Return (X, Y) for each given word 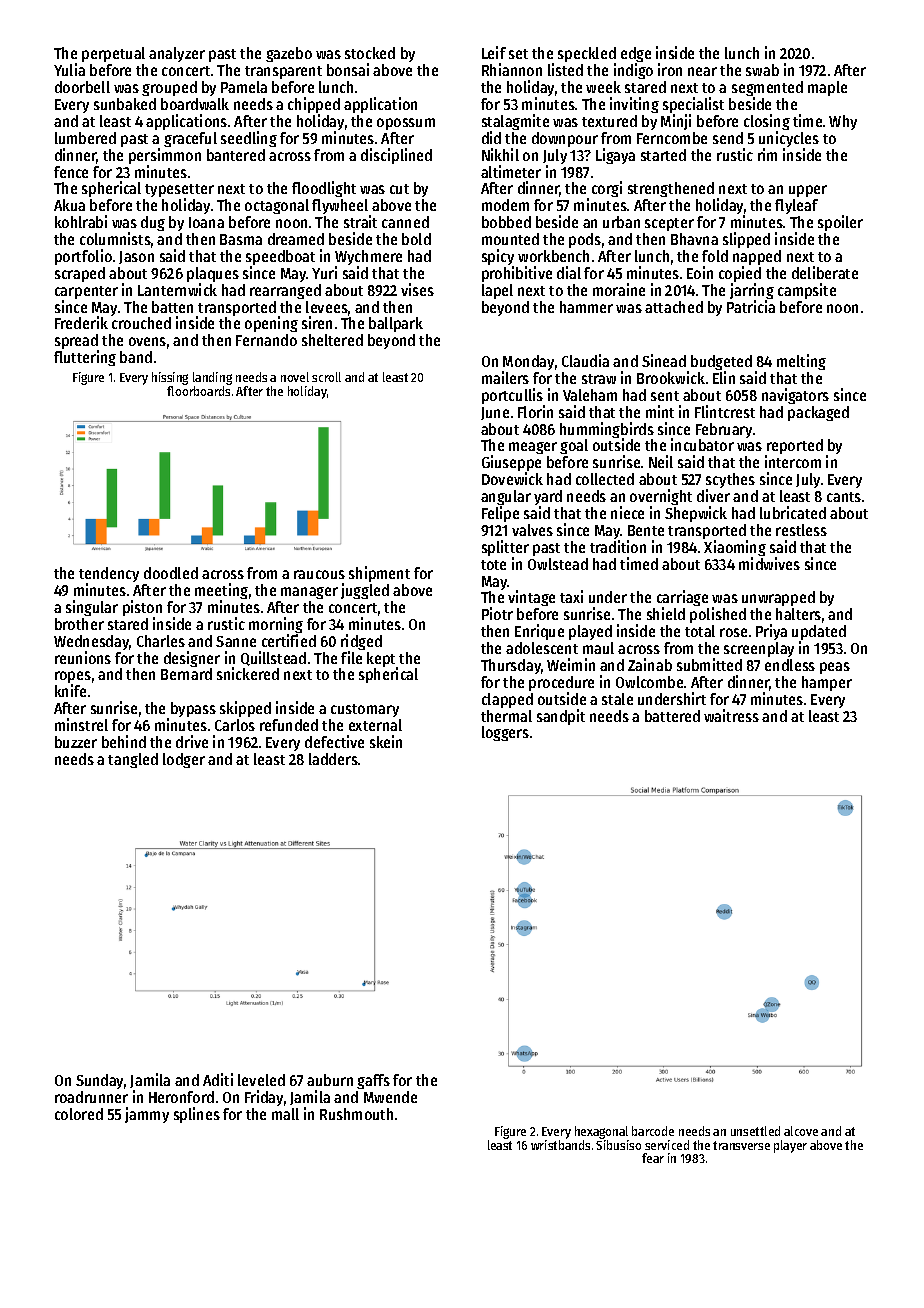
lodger (184, 760)
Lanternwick (177, 289)
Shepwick (696, 514)
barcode (653, 1131)
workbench (553, 256)
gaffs (373, 1081)
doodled (171, 573)
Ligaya (615, 156)
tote (493, 565)
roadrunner (91, 1097)
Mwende (390, 1097)
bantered (236, 155)
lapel (497, 291)
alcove (801, 1131)
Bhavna (694, 239)
